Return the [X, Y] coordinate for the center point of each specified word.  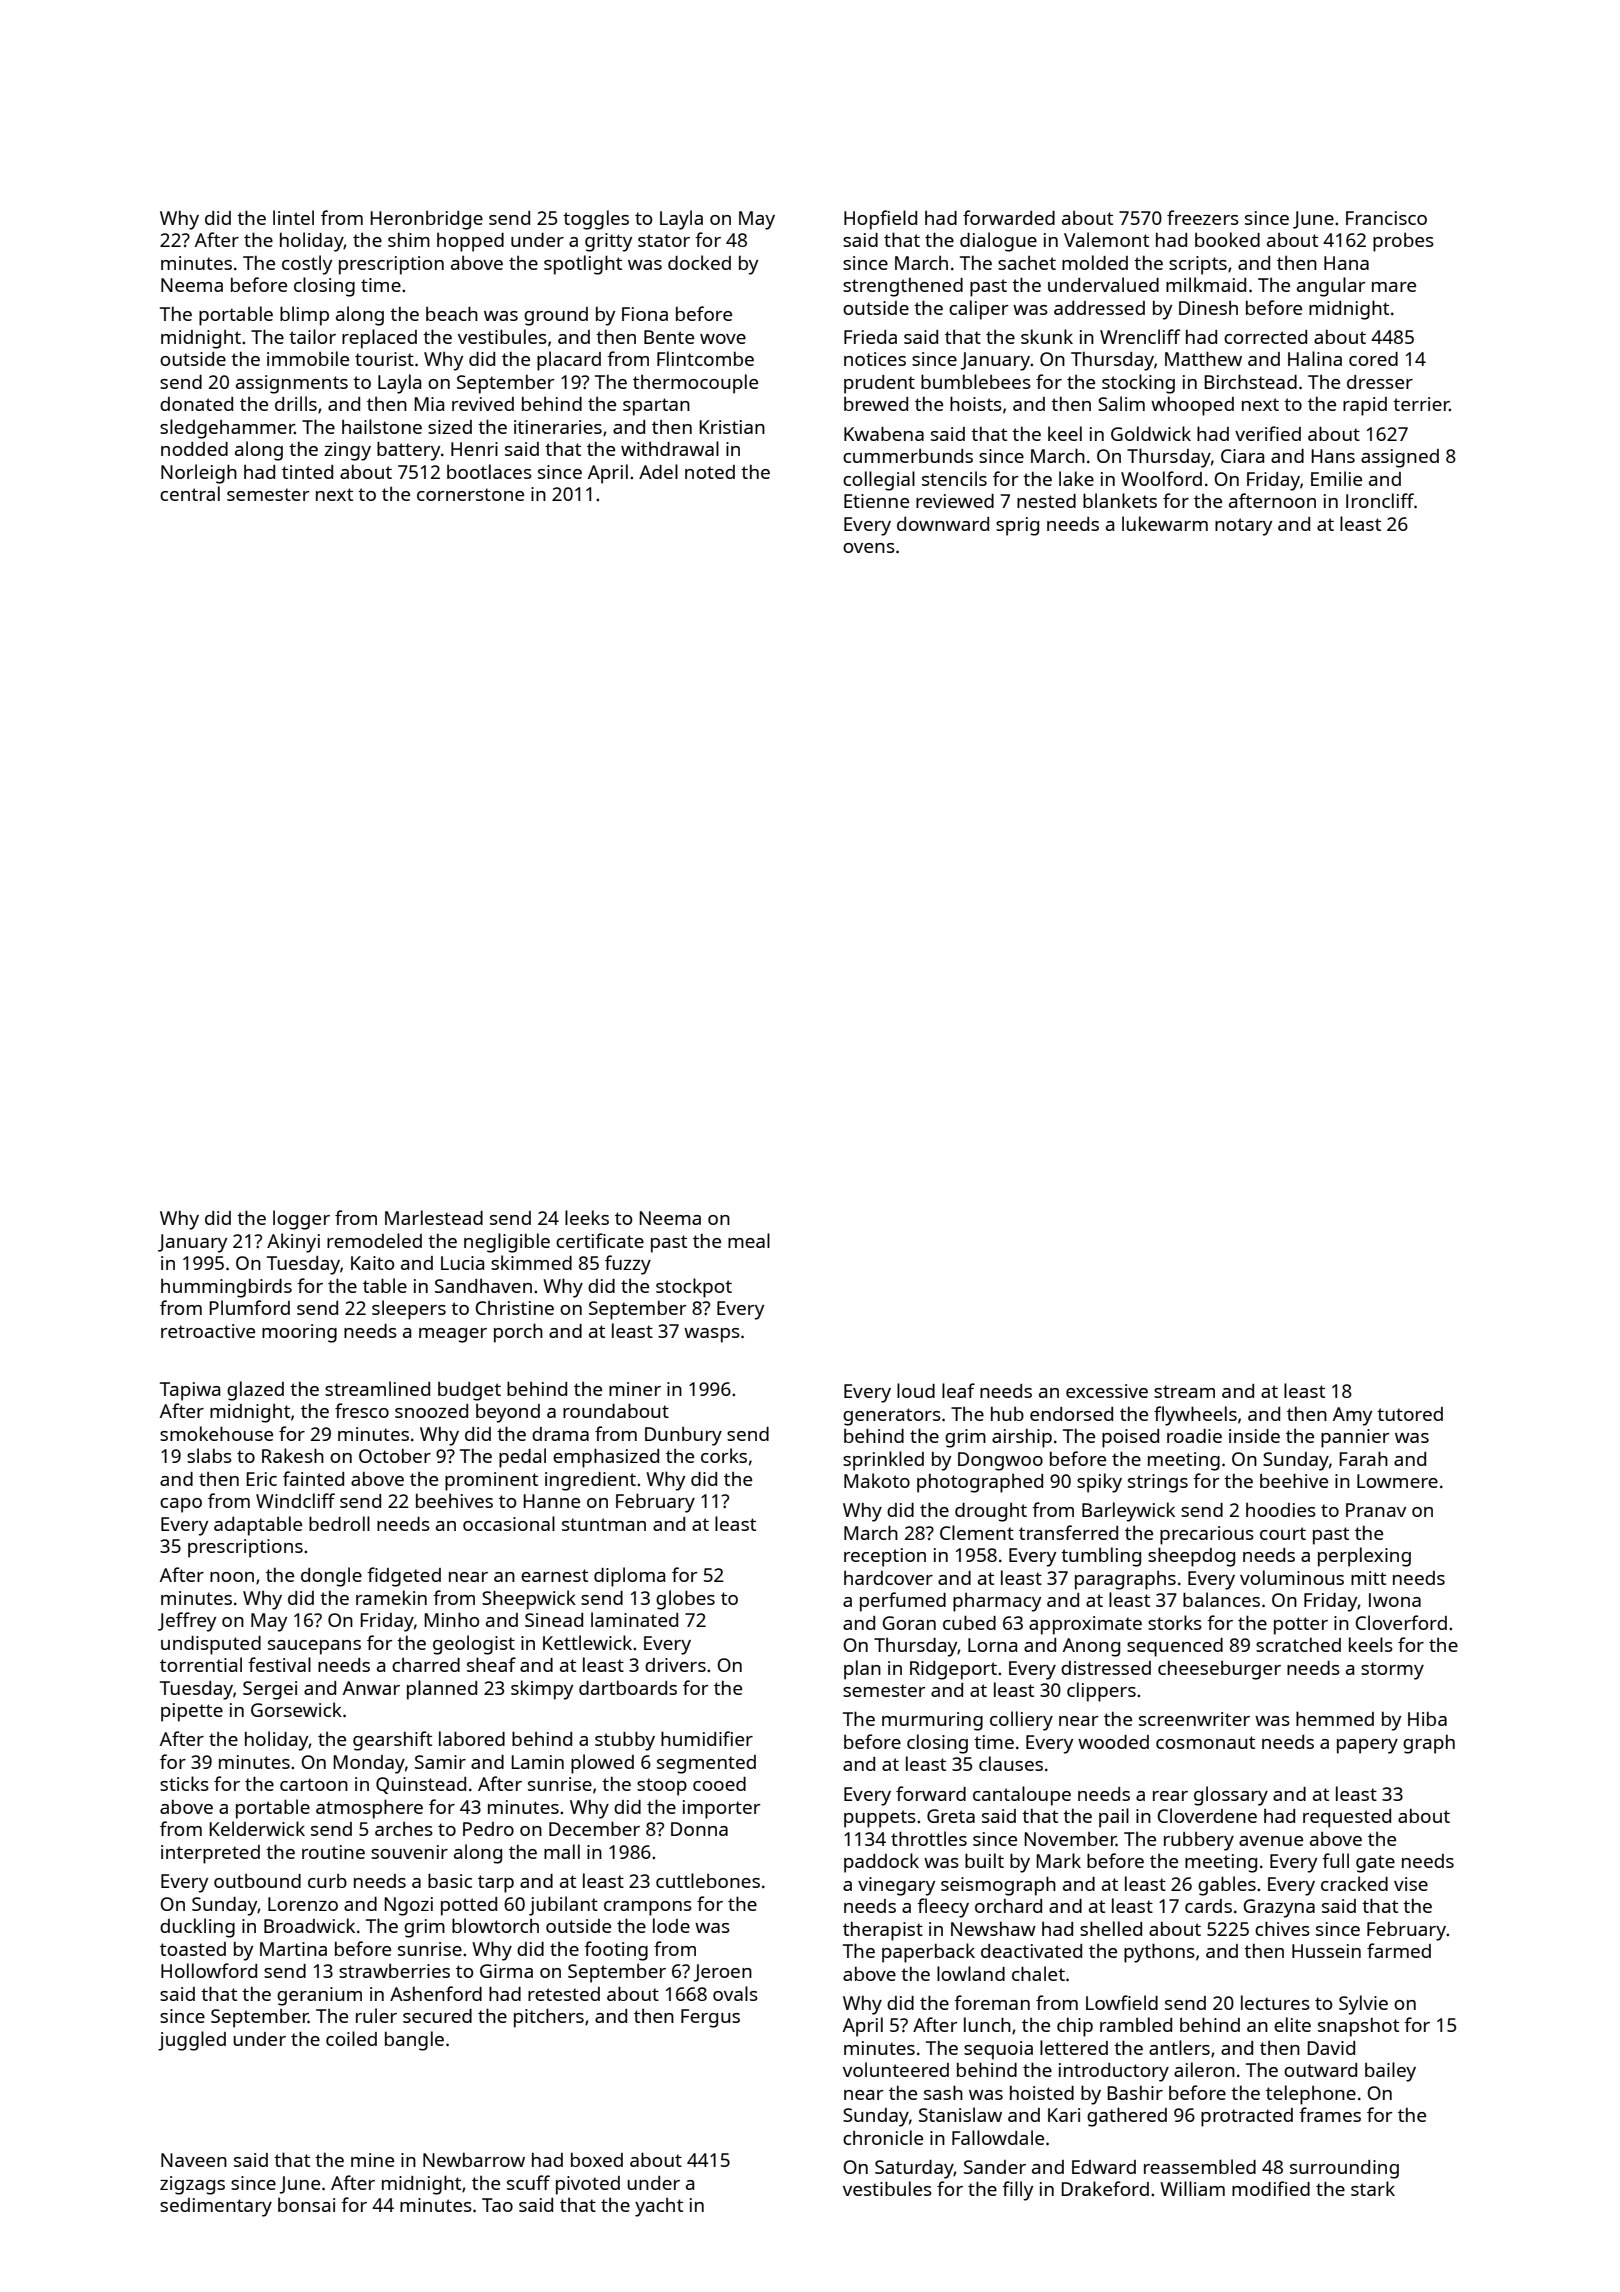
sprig [1017, 526]
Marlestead [434, 1217]
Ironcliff [1380, 500]
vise [1411, 1884]
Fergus [710, 2018]
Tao [497, 2205]
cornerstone [470, 494]
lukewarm [1165, 523]
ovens [869, 548]
